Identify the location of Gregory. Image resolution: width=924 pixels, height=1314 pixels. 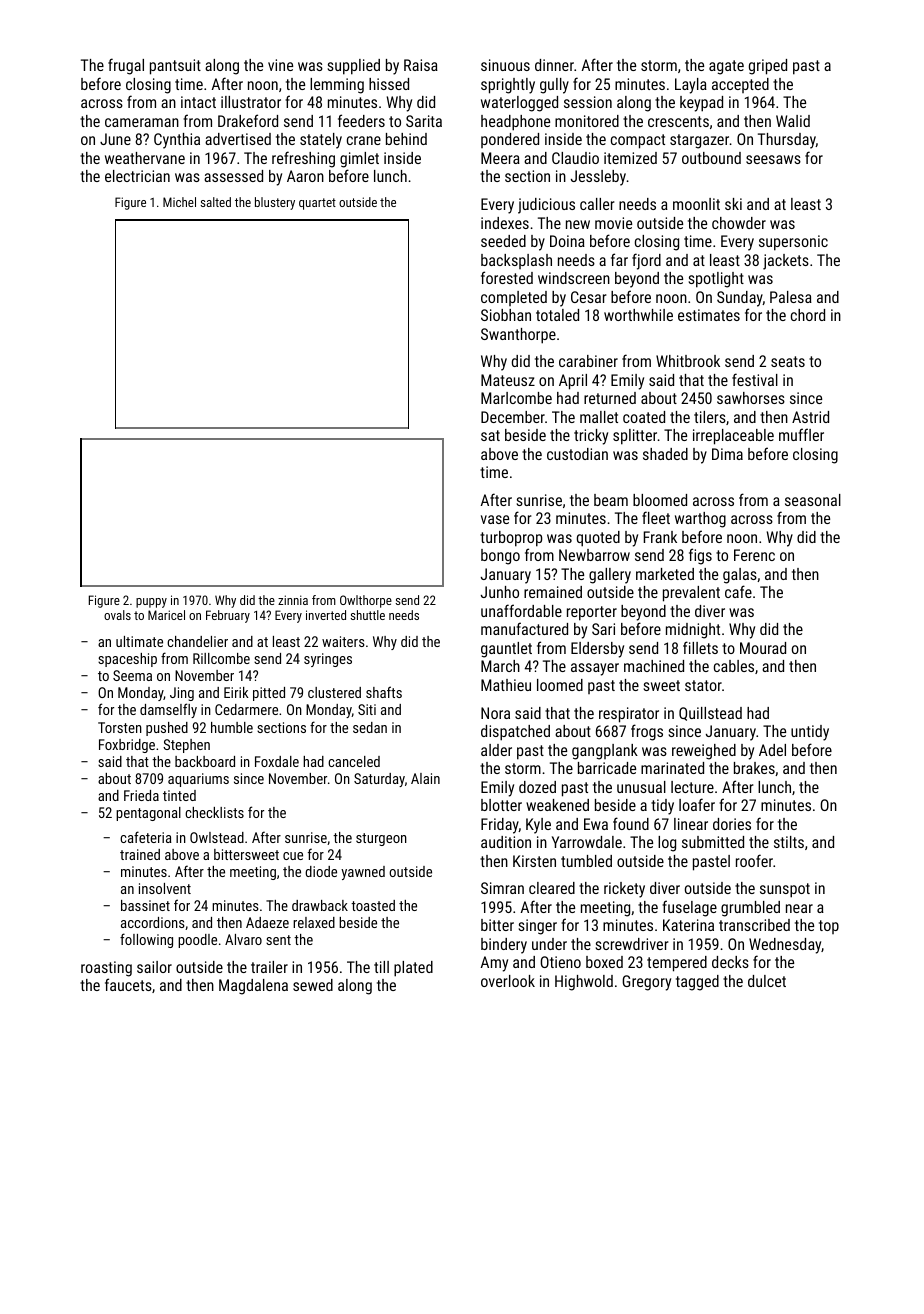
(646, 983).
